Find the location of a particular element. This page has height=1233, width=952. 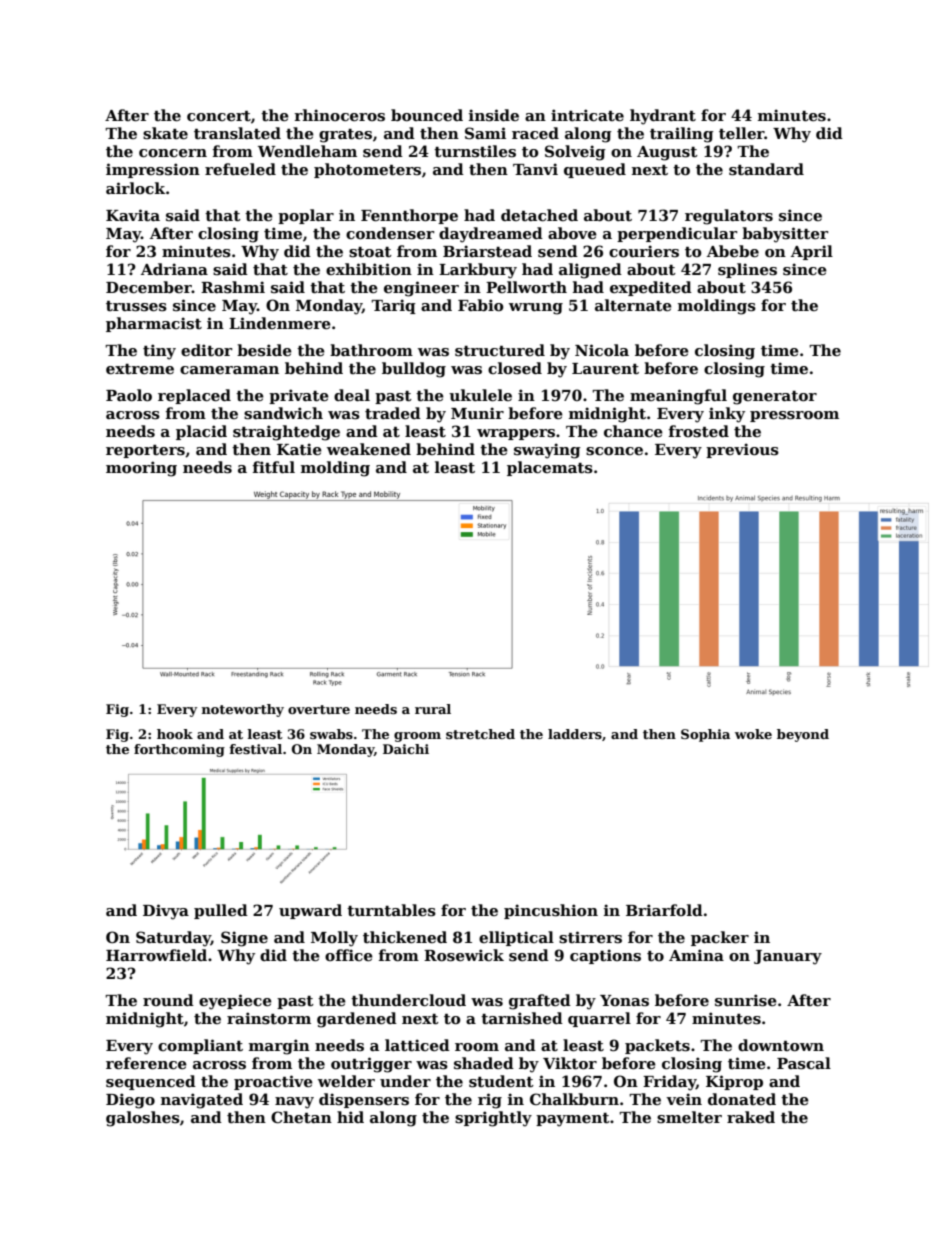

Pellworth is located at coordinates (526, 287).
